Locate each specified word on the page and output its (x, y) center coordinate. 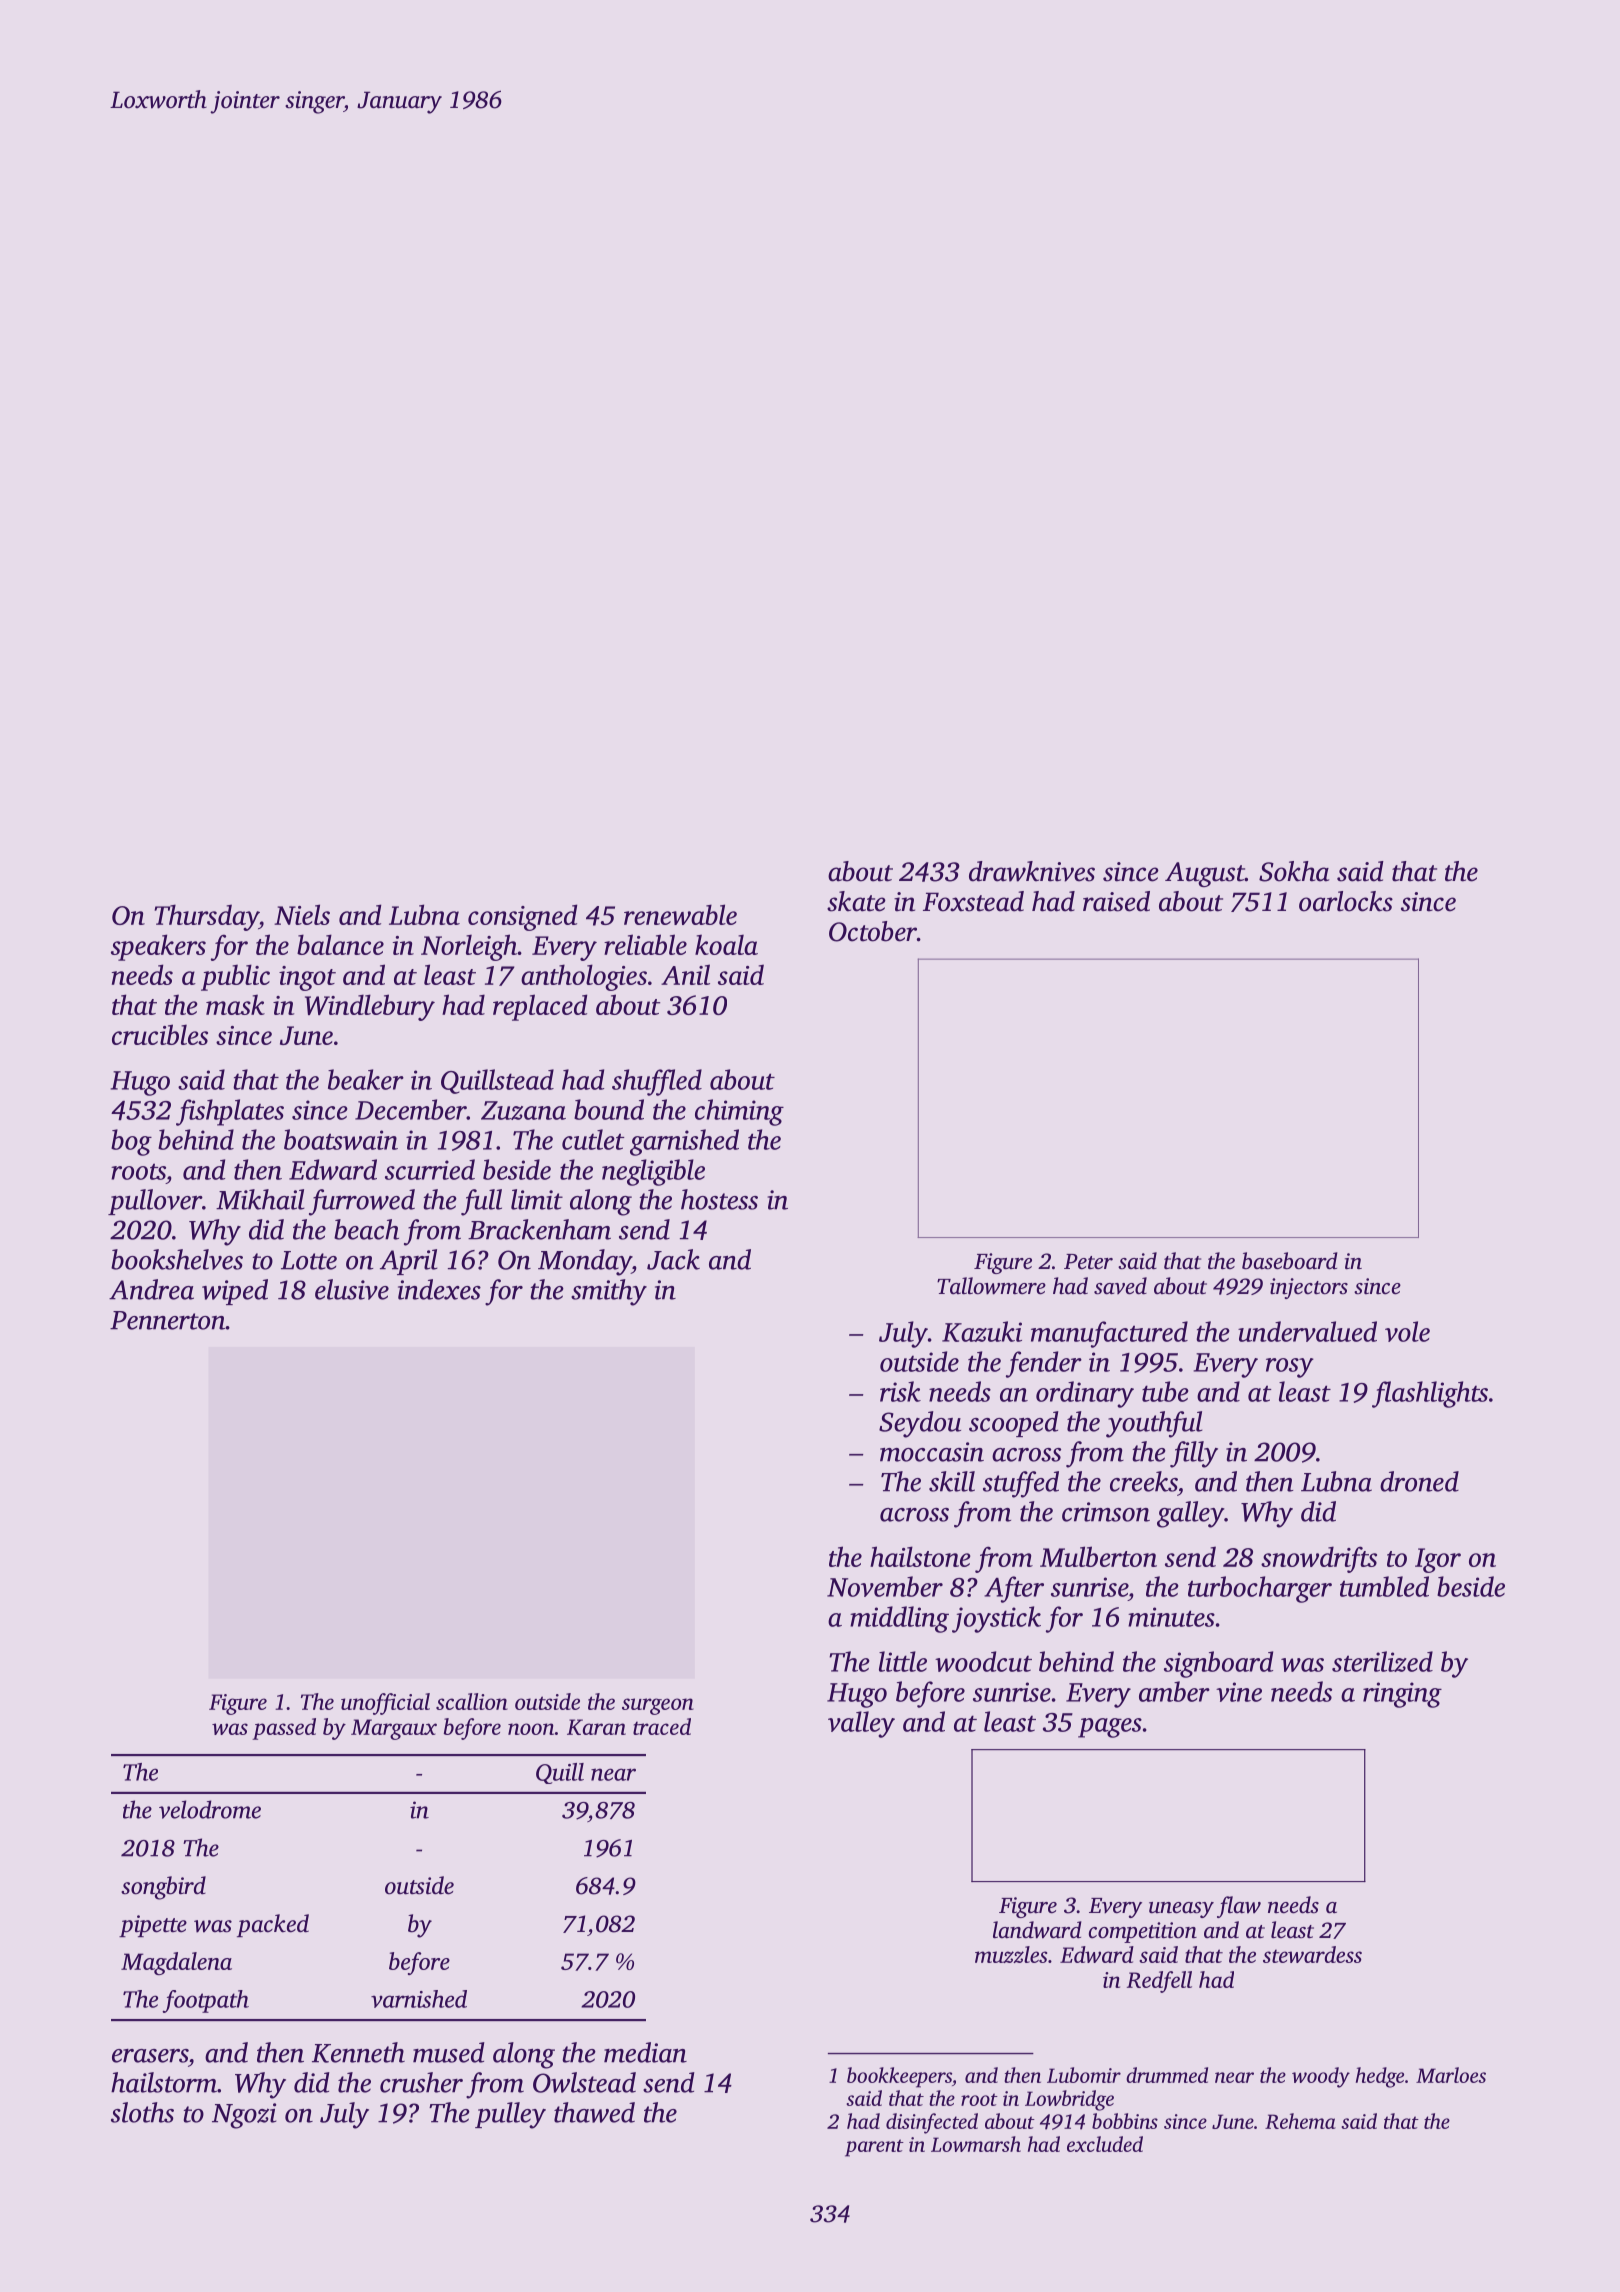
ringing (1402, 1695)
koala (726, 944)
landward (1037, 1930)
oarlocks (1346, 901)
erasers (150, 2056)
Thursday (206, 917)
